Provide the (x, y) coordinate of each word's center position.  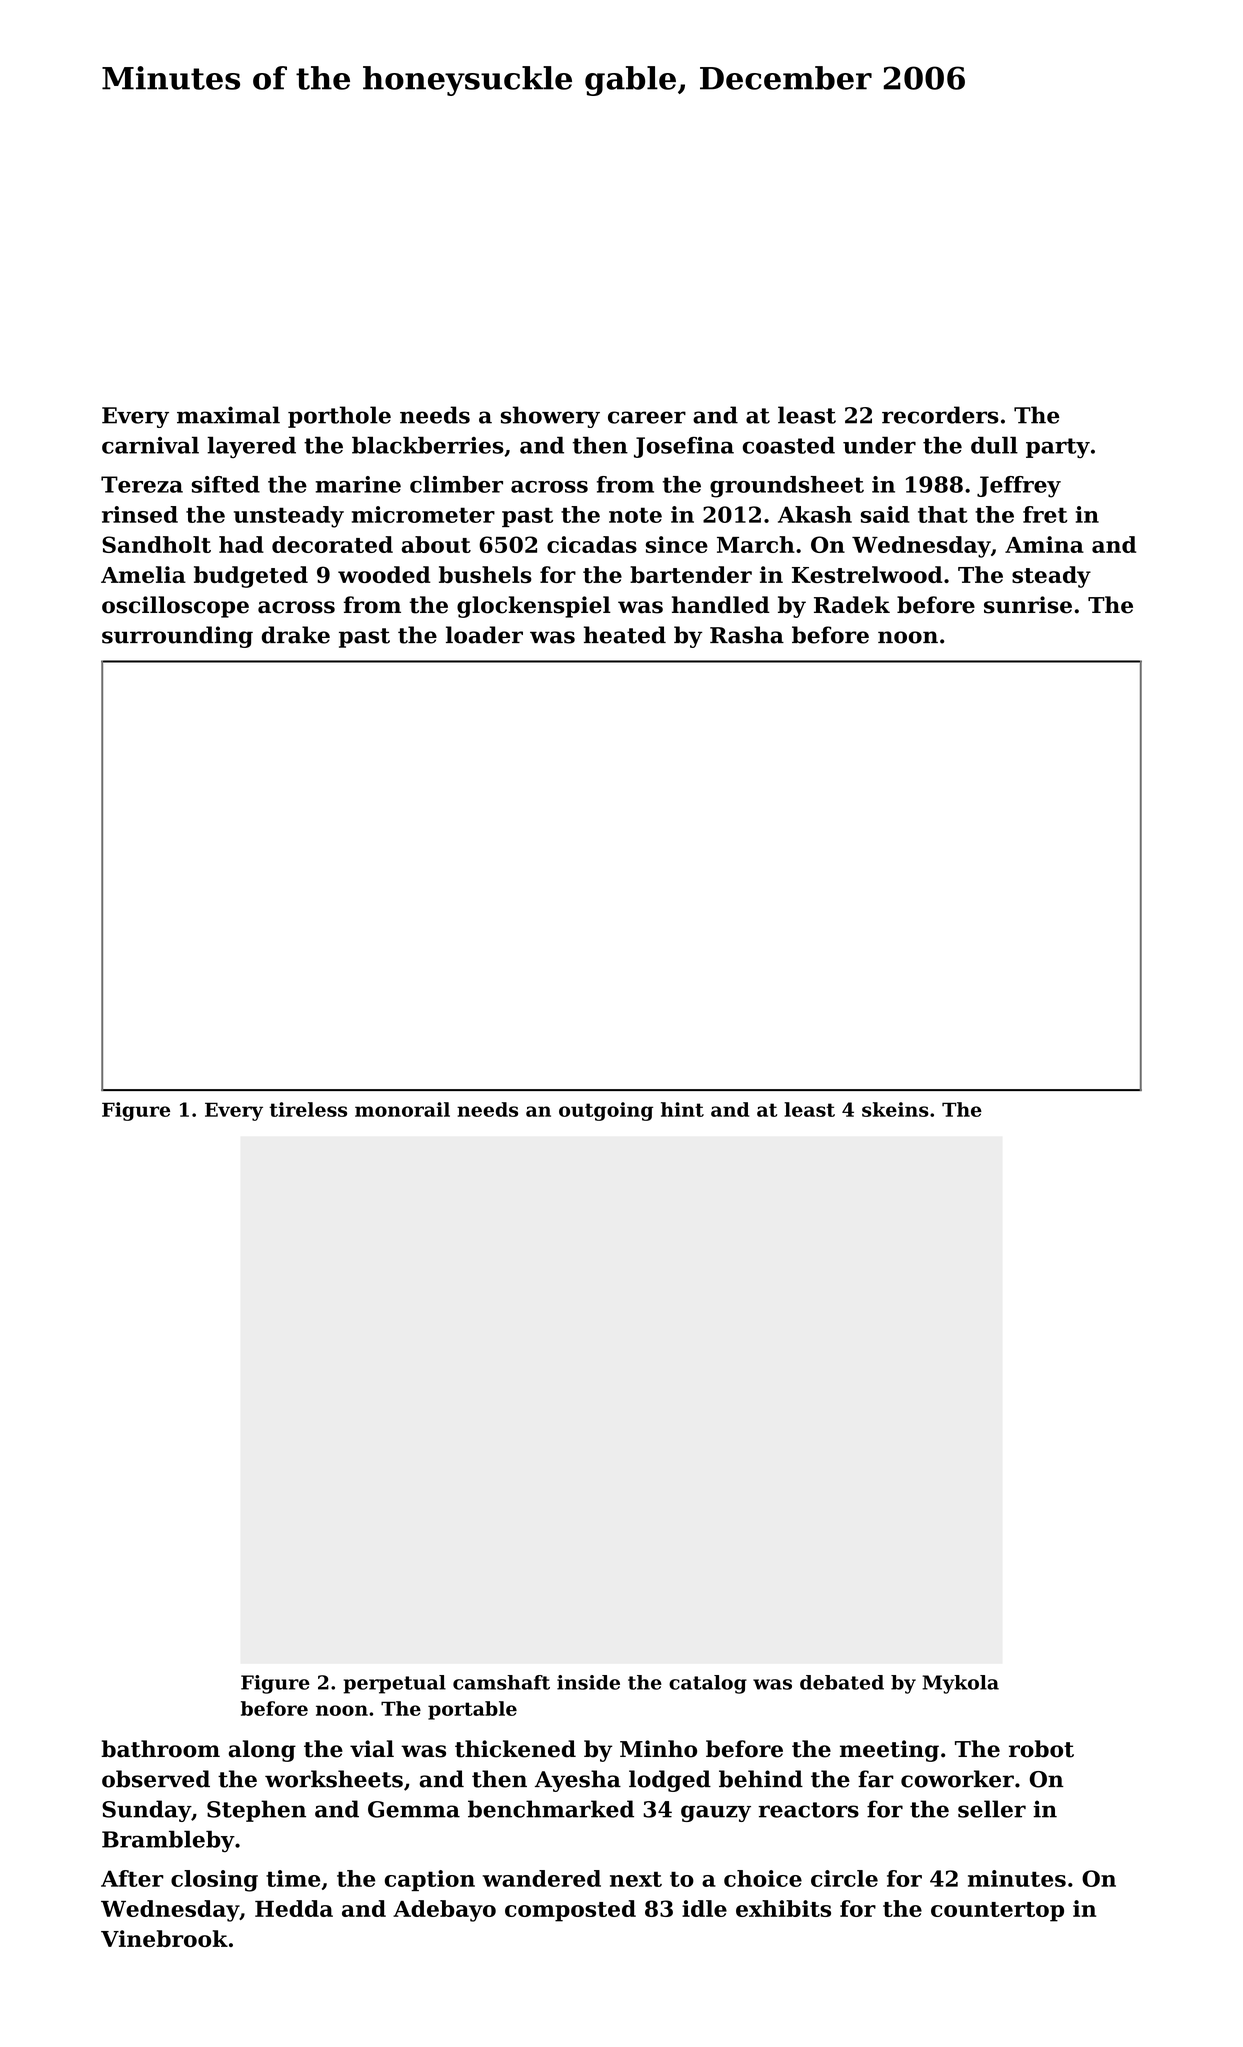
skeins (895, 1109)
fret (1045, 514)
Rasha (747, 635)
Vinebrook (164, 1938)
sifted (226, 484)
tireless (308, 1109)
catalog (708, 1684)
